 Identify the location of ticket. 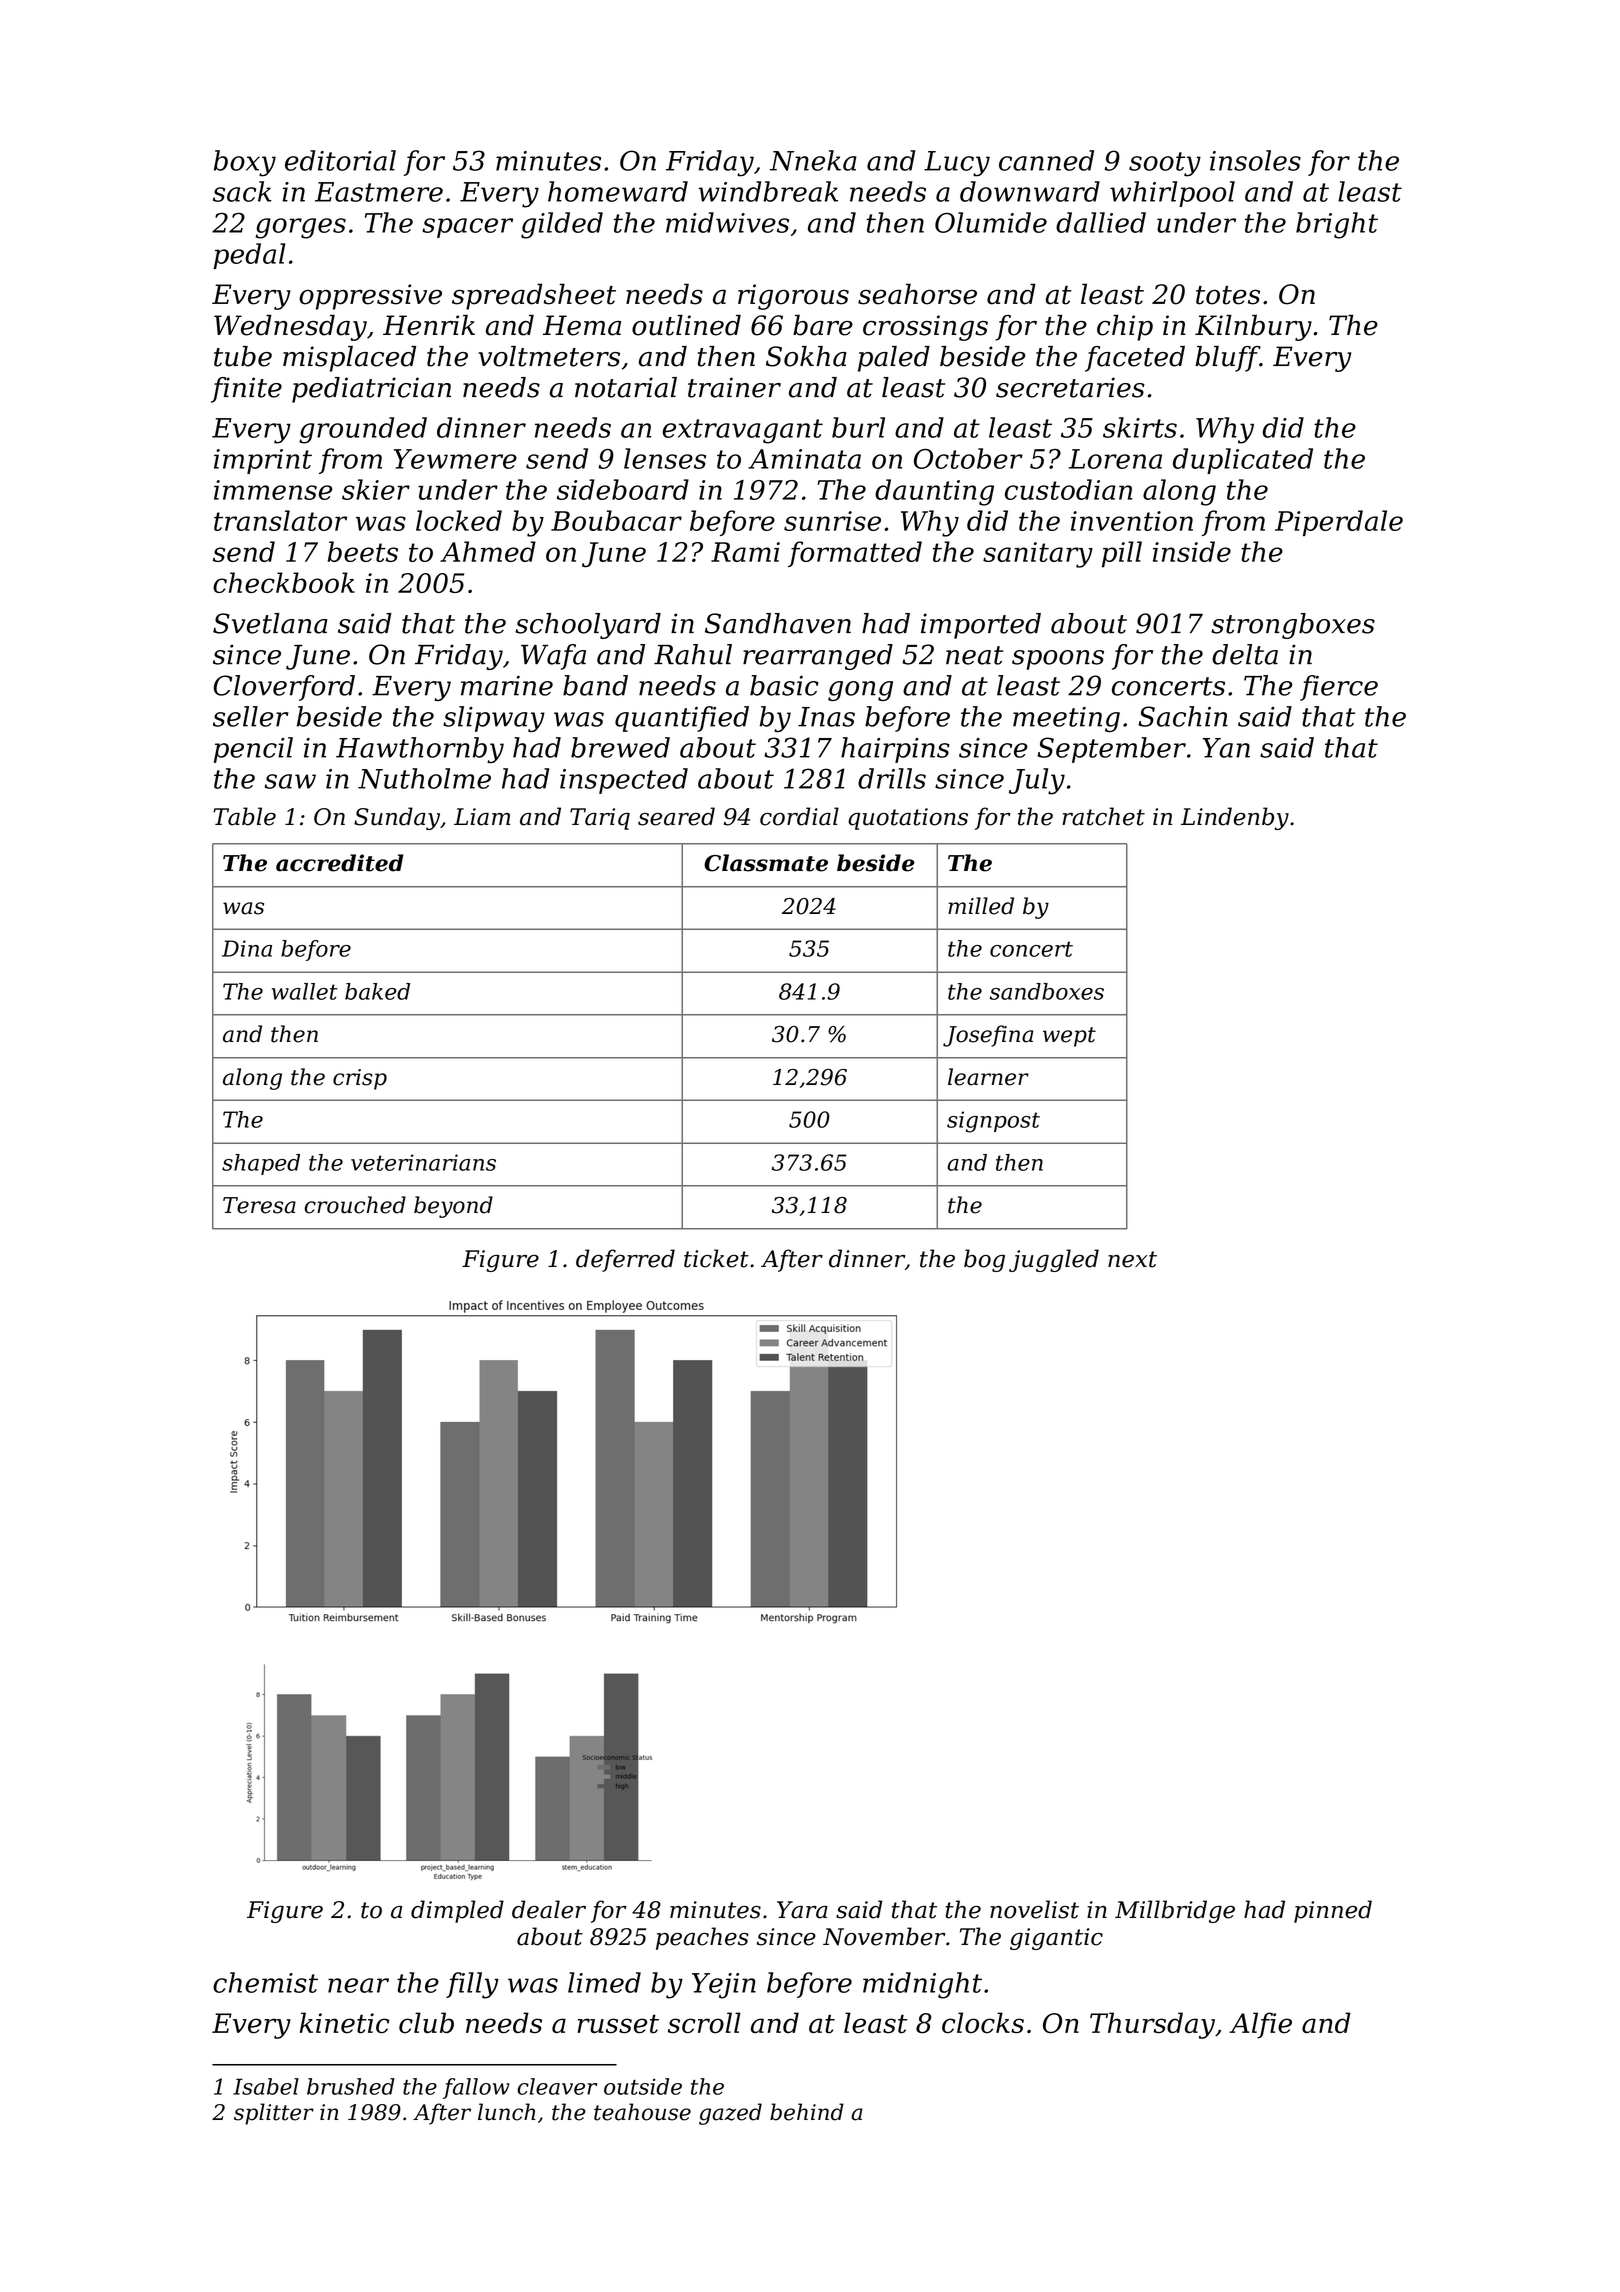
(716, 1258).
